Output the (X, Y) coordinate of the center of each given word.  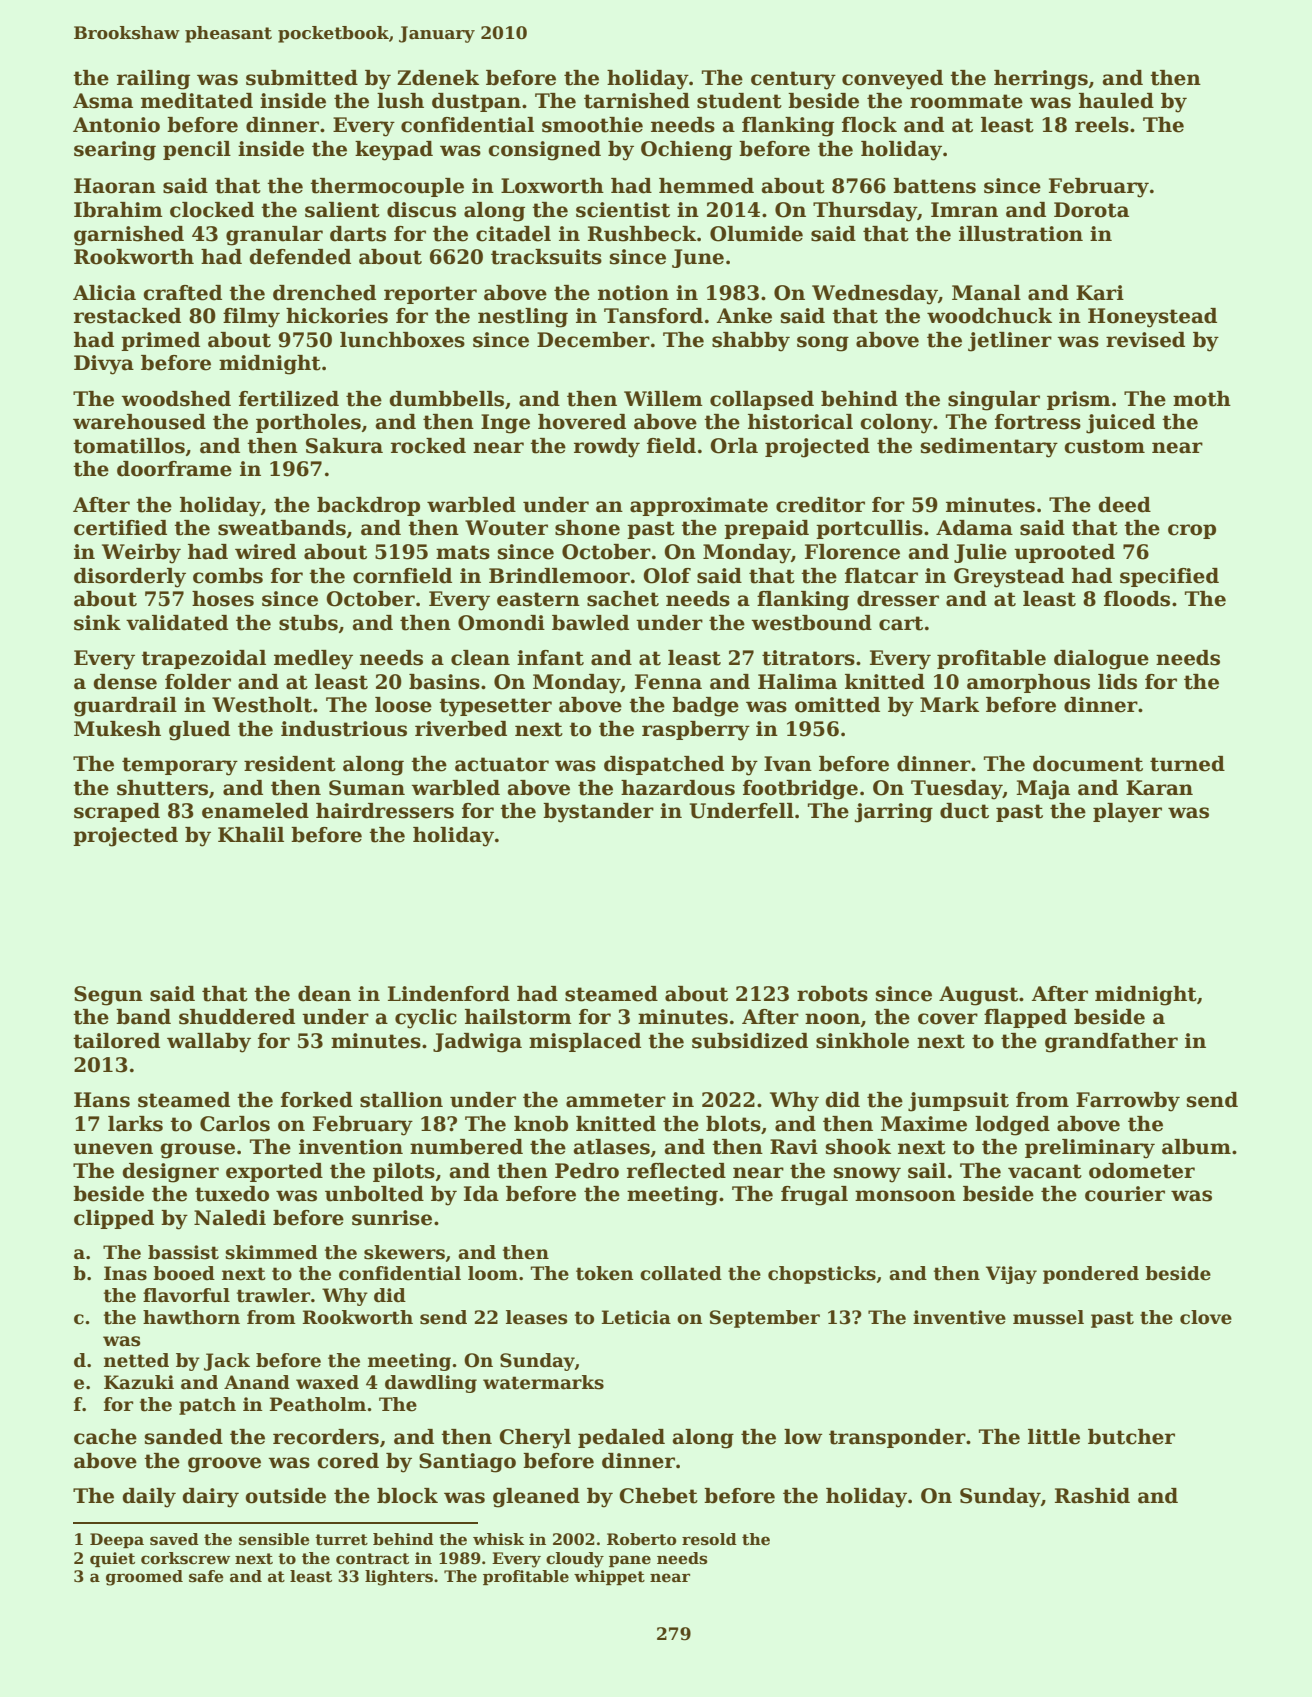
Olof (667, 576)
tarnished (637, 101)
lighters (399, 1578)
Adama (974, 528)
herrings (1041, 80)
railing (153, 80)
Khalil (251, 835)
